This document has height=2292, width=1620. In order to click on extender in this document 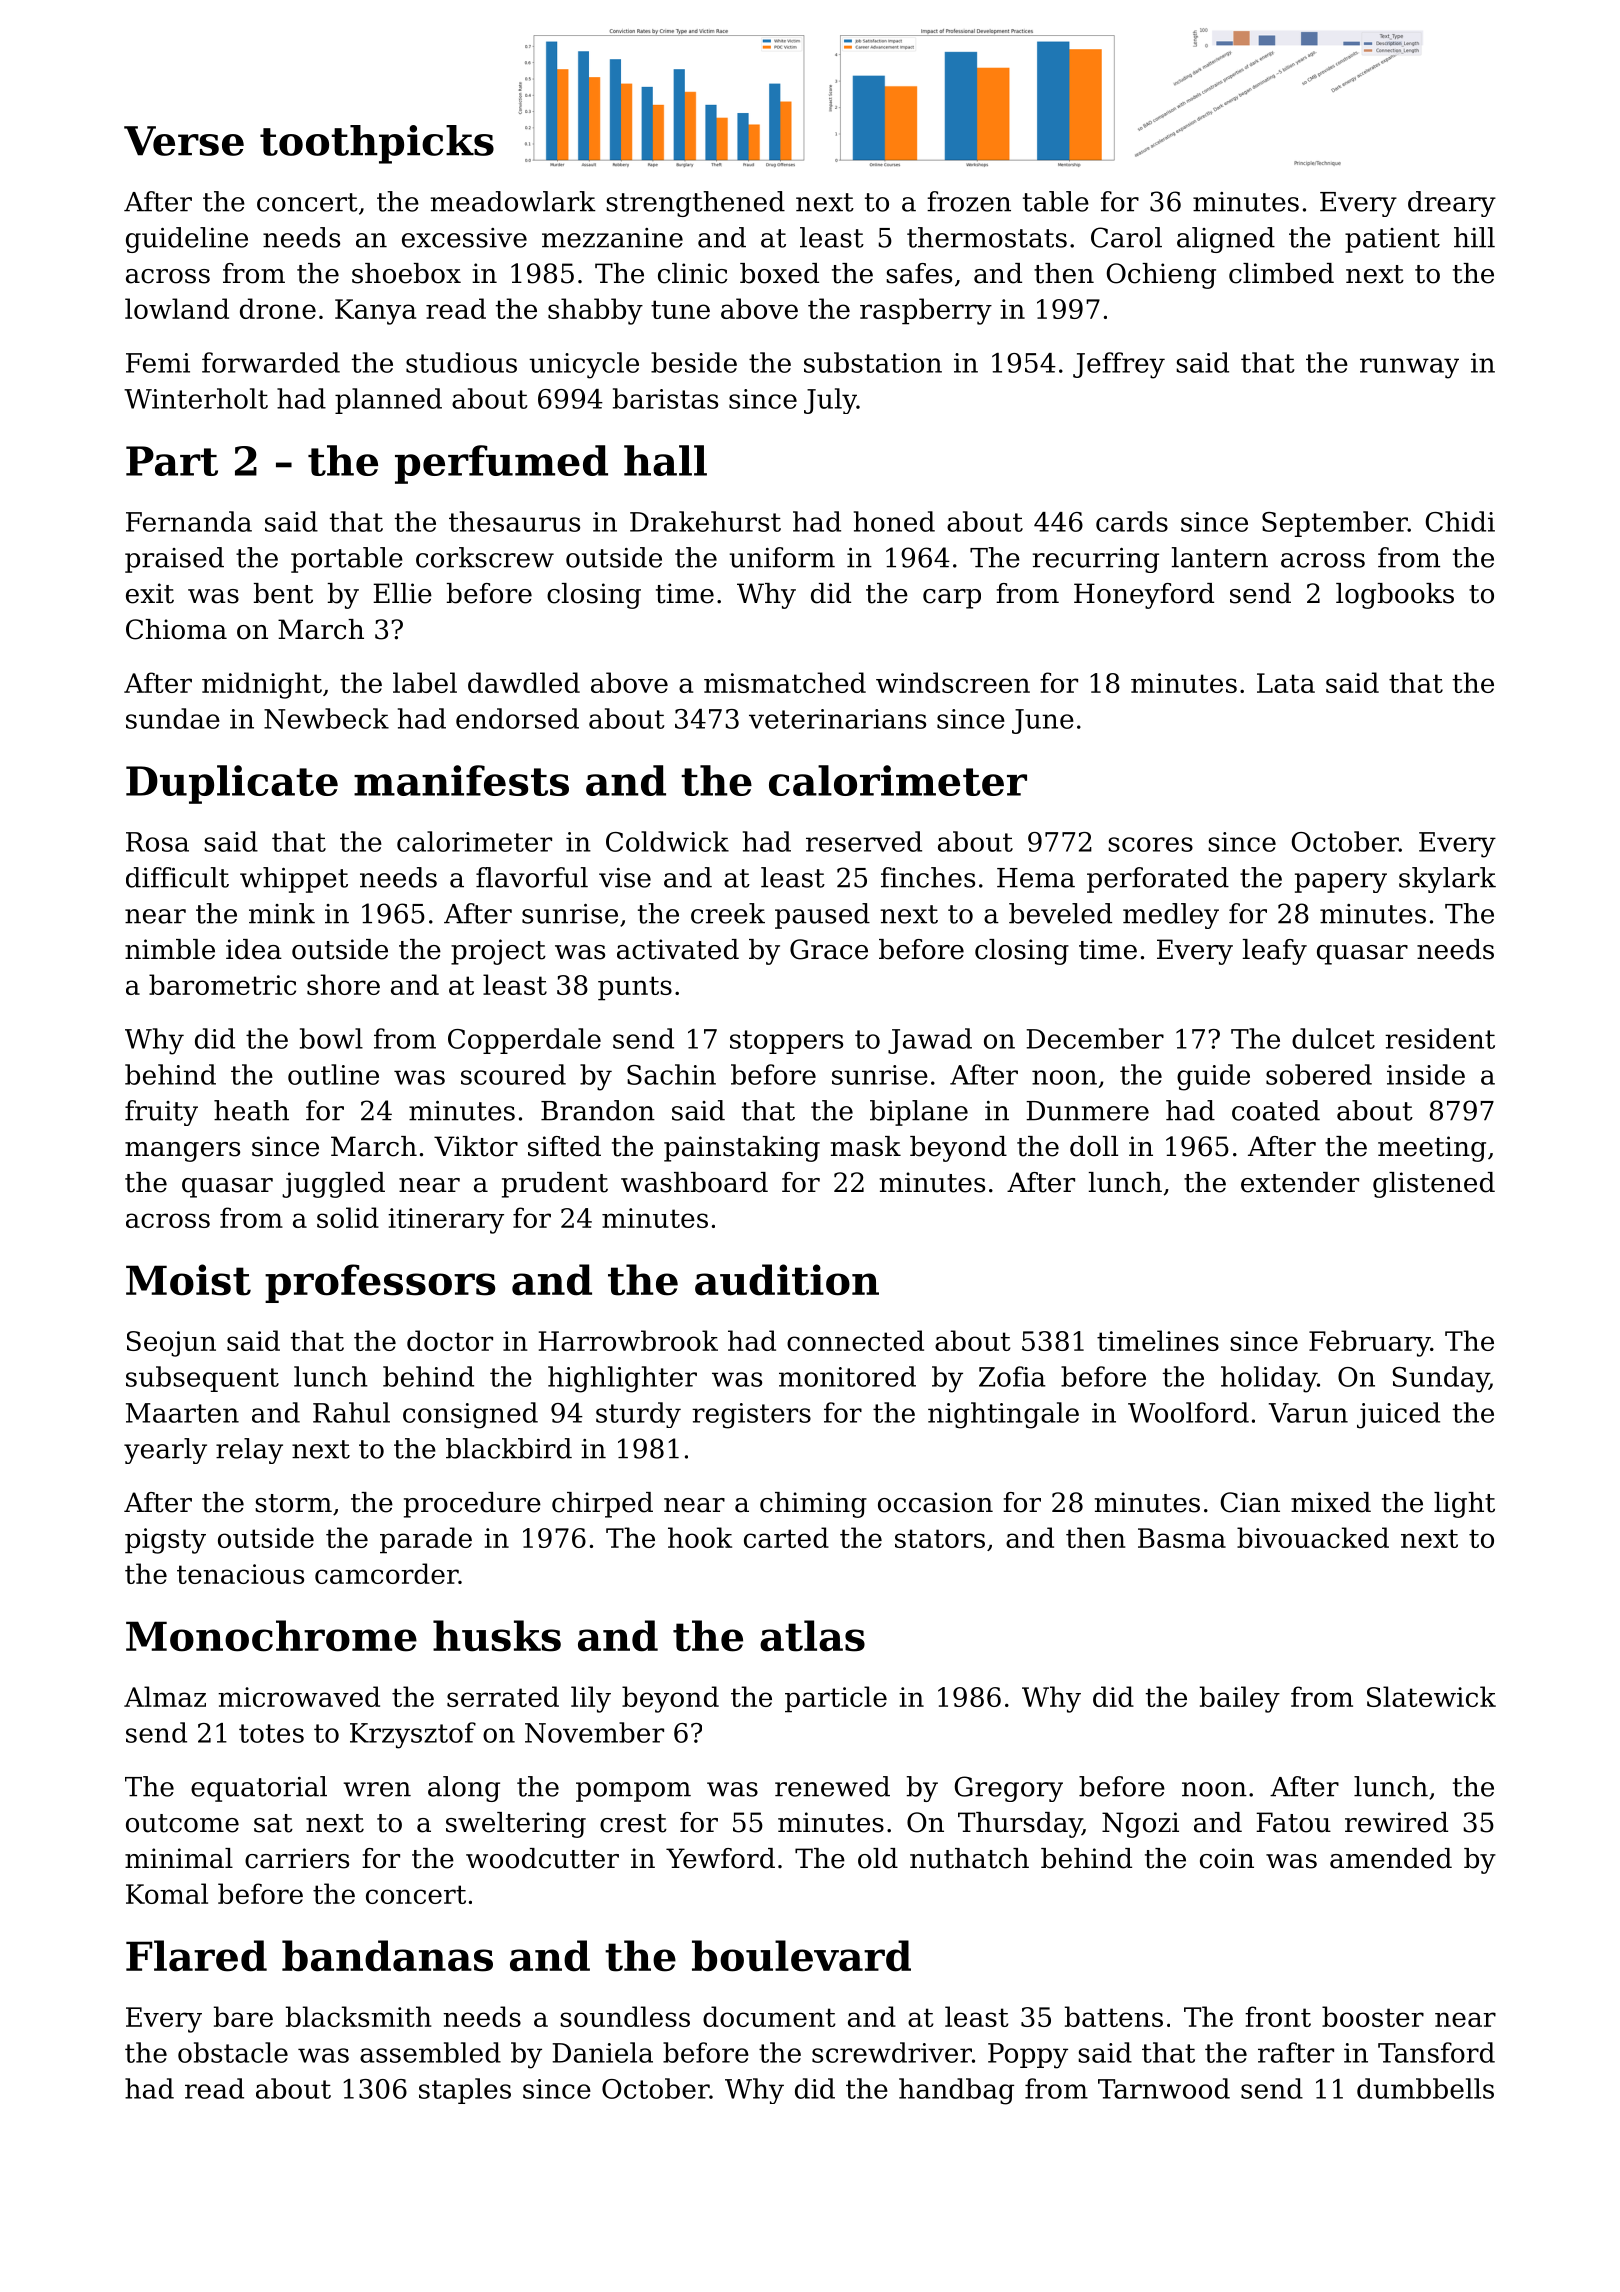, I will do `click(1300, 1182)`.
